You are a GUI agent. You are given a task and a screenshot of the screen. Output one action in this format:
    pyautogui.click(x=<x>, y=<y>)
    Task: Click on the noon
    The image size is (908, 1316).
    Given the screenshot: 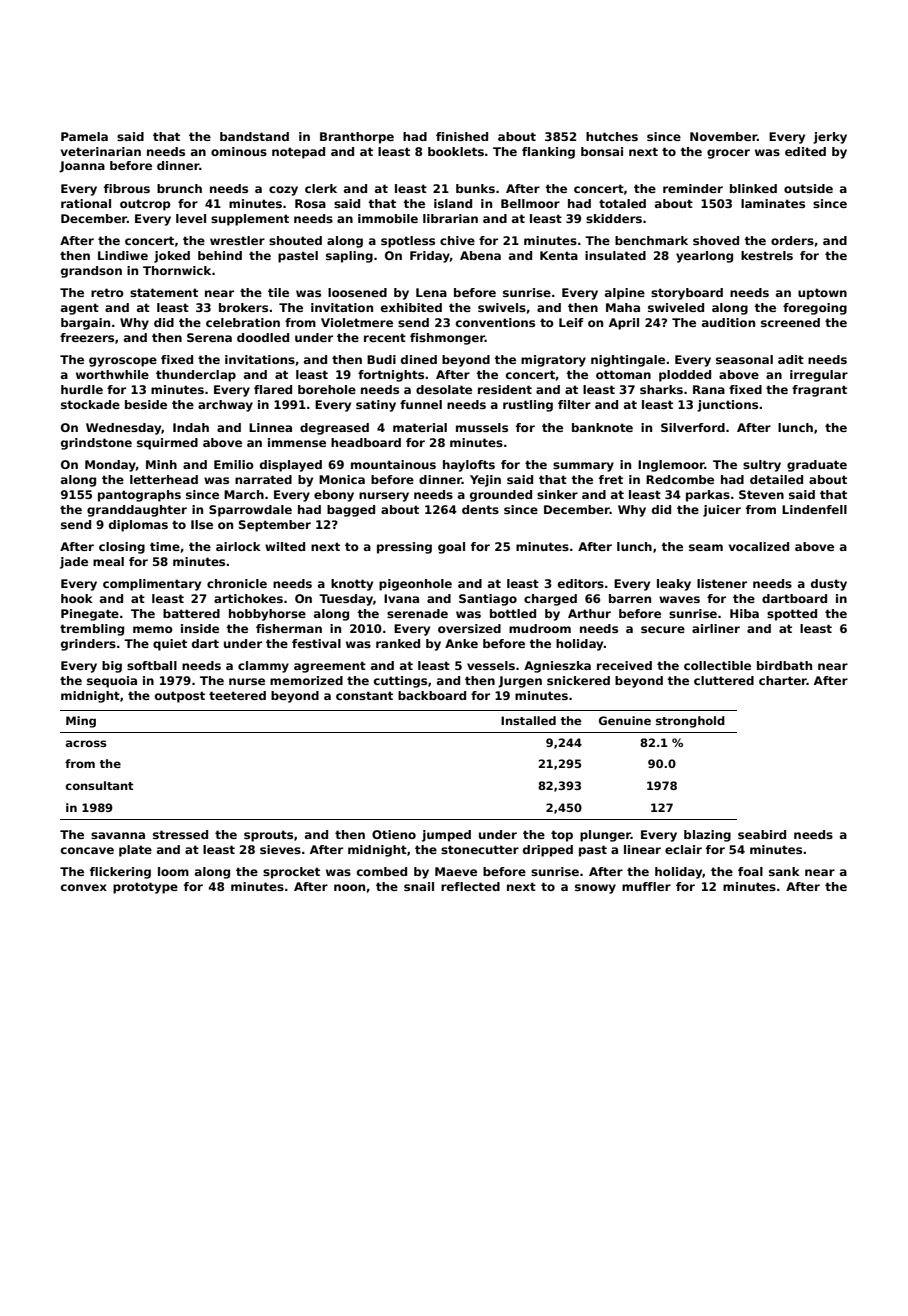 What is the action you would take?
    pyautogui.click(x=349, y=887)
